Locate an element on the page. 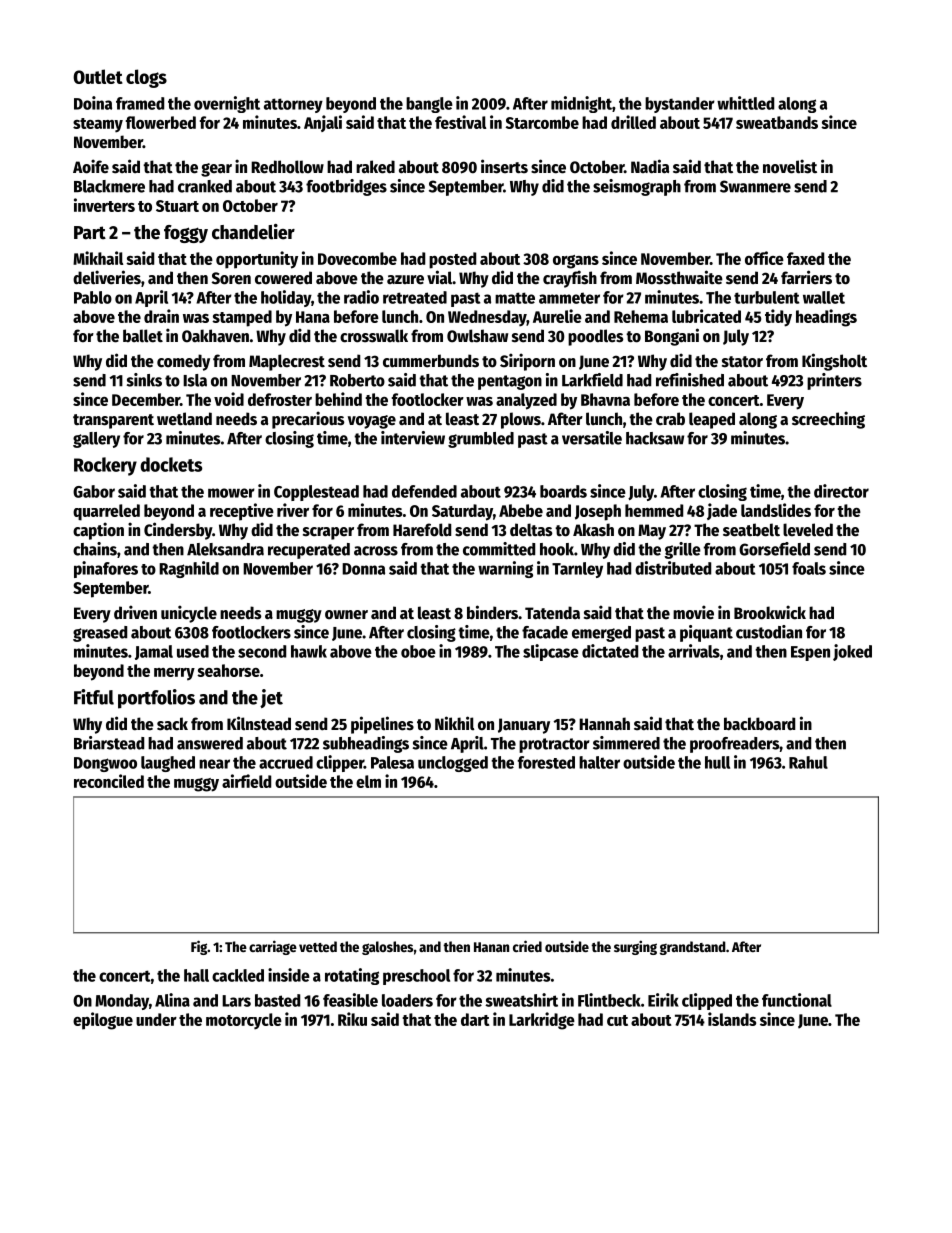 The width and height of the page is (952, 1233). printers is located at coordinates (834, 381).
